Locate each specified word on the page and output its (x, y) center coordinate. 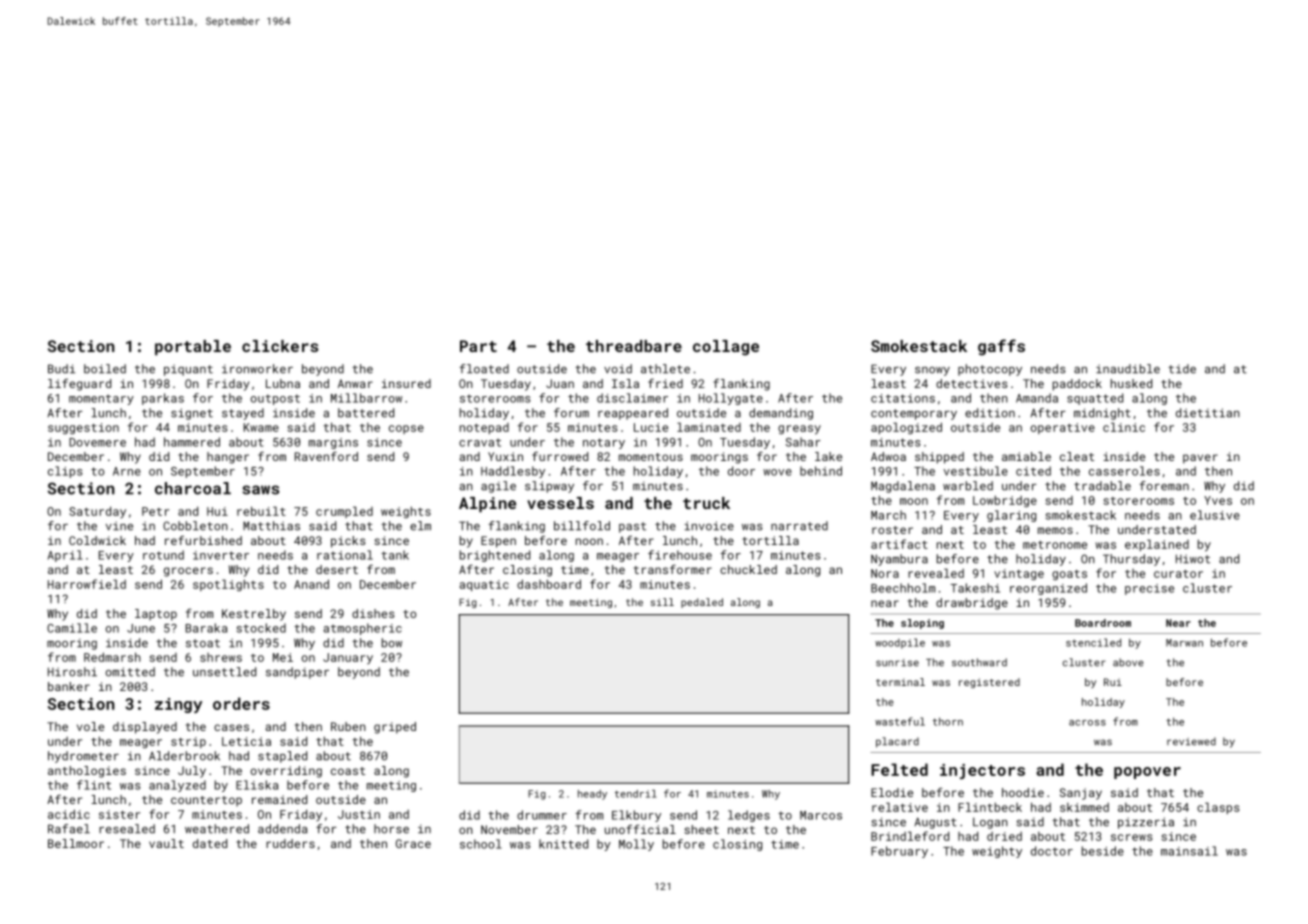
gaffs (1001, 347)
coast (348, 771)
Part (478, 346)
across (1087, 723)
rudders (290, 843)
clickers (280, 346)
